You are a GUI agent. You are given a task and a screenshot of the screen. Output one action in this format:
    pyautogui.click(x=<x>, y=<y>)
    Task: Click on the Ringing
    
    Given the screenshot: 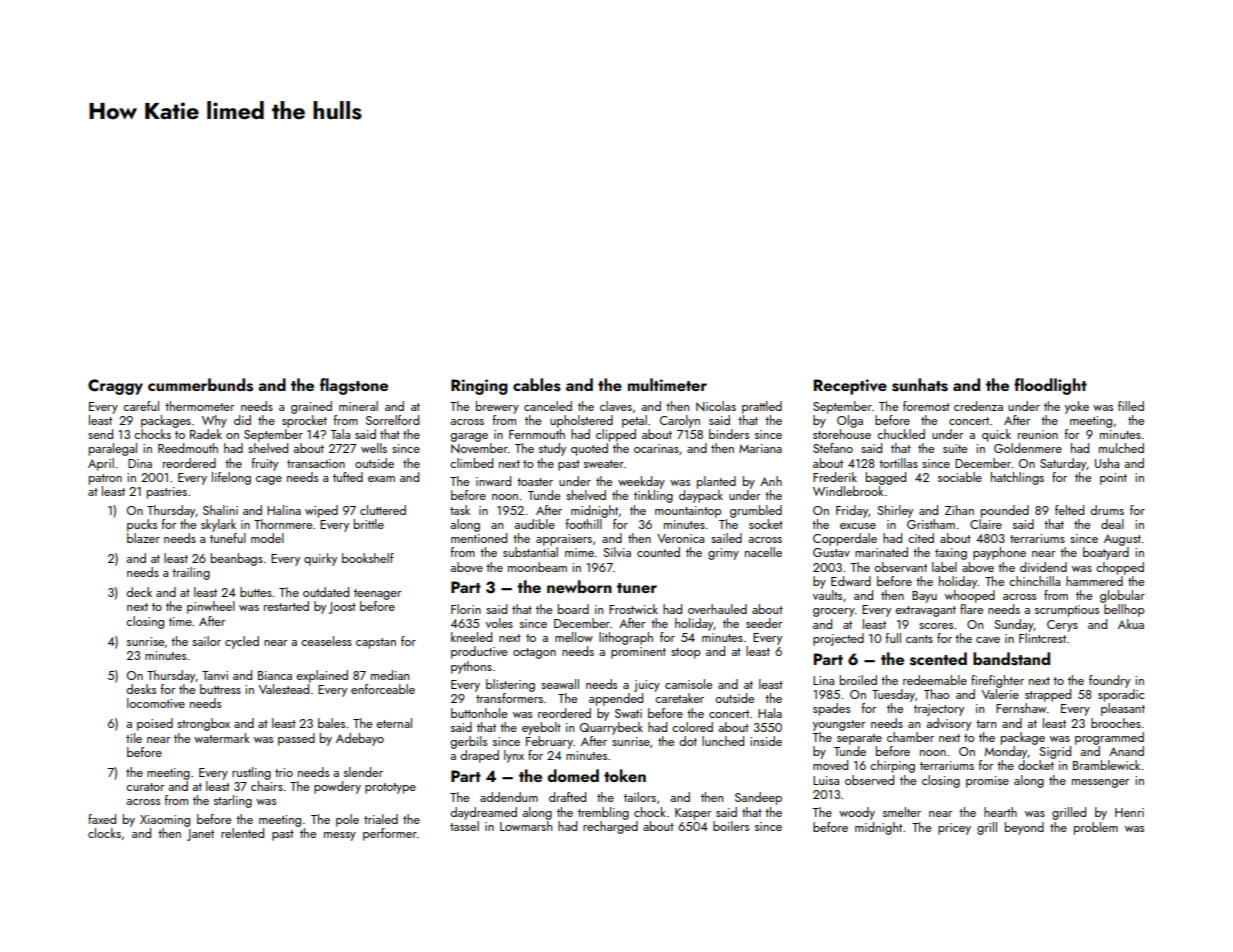 What is the action you would take?
    pyautogui.click(x=479, y=387)
